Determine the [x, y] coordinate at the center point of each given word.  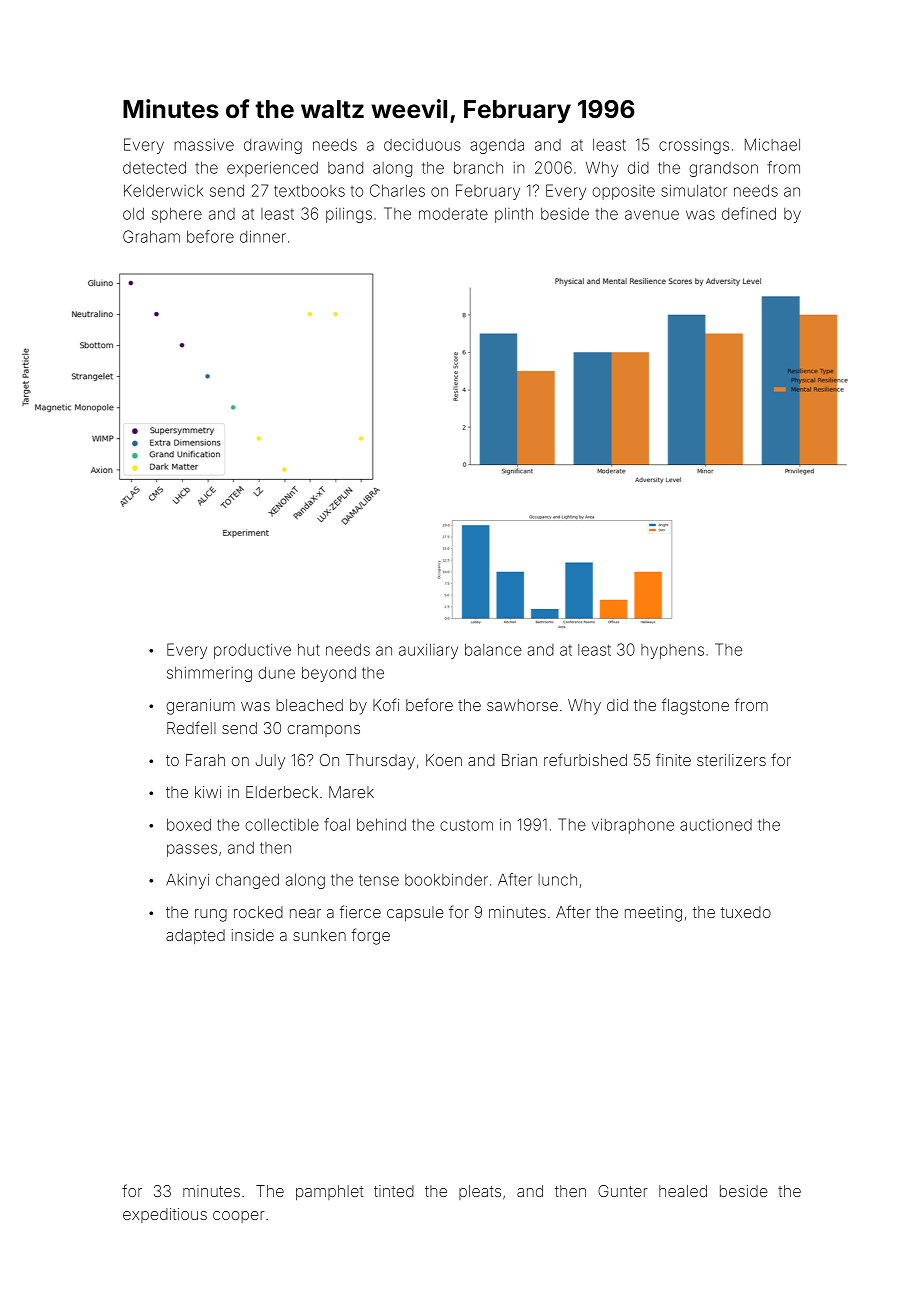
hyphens [672, 651]
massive [204, 144]
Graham [151, 236]
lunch [557, 880]
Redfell [191, 727]
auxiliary [428, 651]
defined [749, 213]
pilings [349, 215]
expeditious [165, 1215]
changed [247, 881]
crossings [694, 146]
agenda [497, 146]
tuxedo [745, 912]
